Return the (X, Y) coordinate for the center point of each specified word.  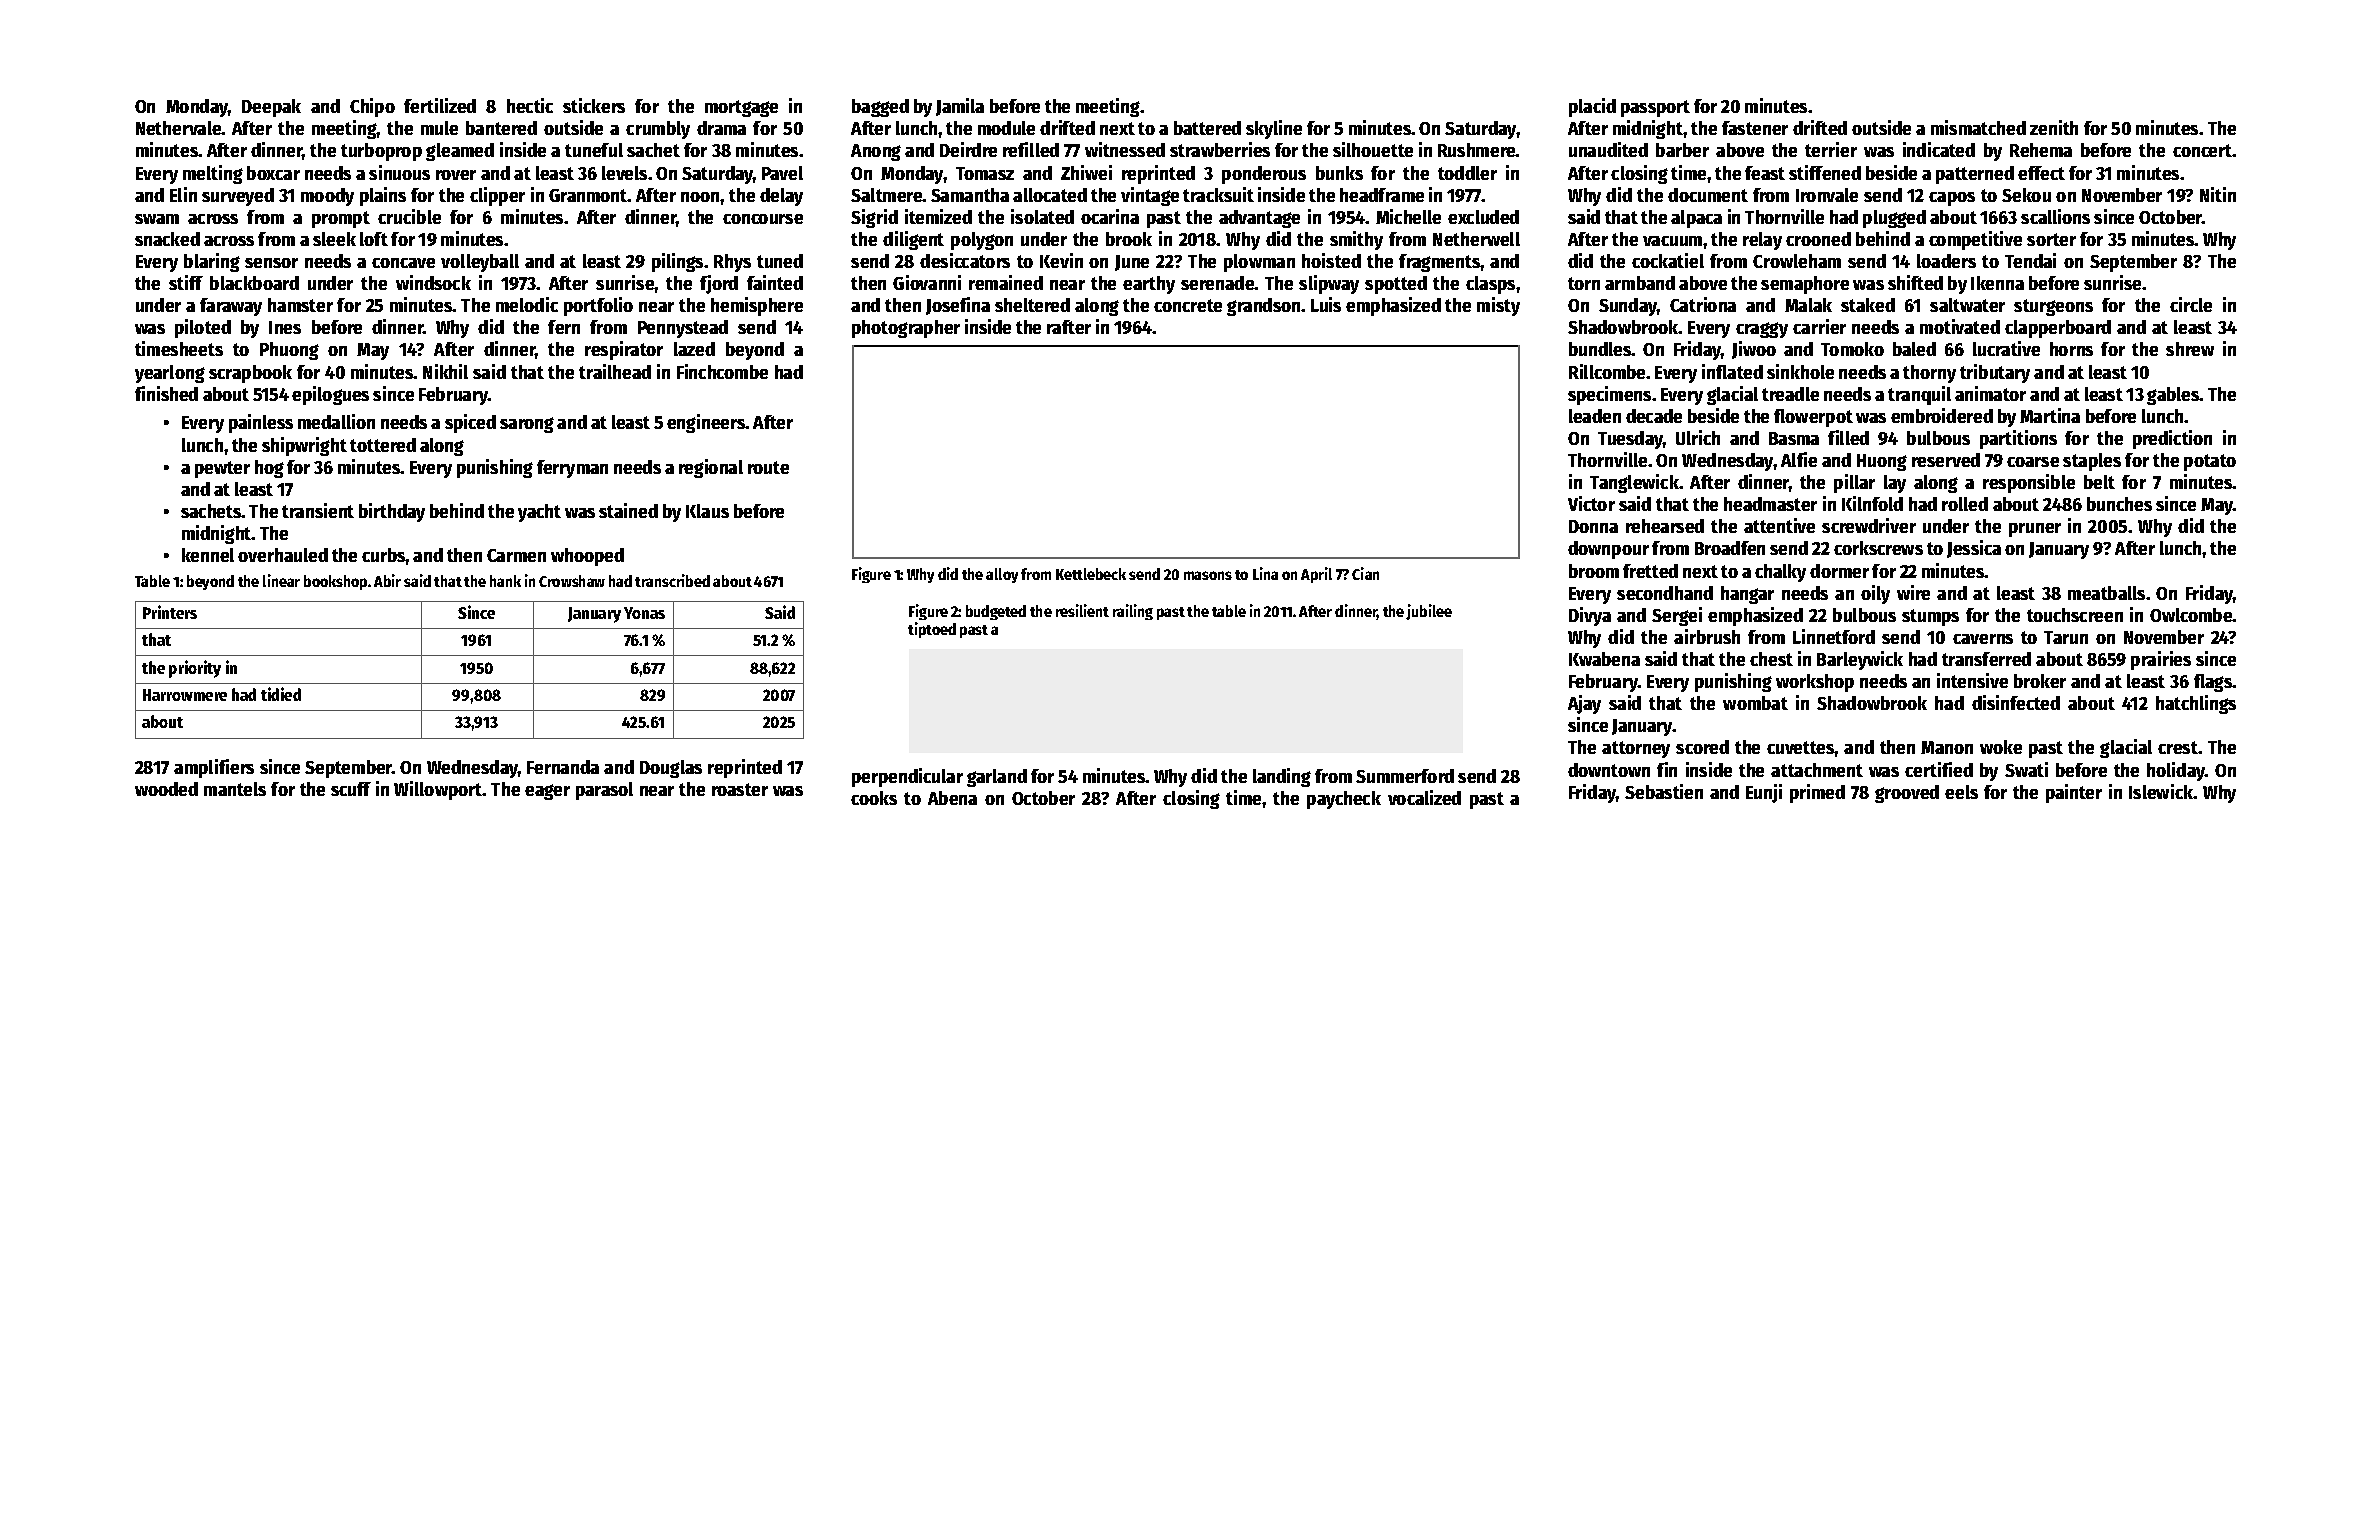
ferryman (572, 469)
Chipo (372, 107)
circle (2191, 304)
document (1708, 195)
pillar (1854, 483)
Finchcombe (722, 371)
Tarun (2066, 637)
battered (1207, 128)
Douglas (671, 769)
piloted (203, 328)
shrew (2190, 349)
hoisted (1331, 260)
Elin (183, 194)
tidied (281, 694)
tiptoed (932, 630)
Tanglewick (1634, 483)
